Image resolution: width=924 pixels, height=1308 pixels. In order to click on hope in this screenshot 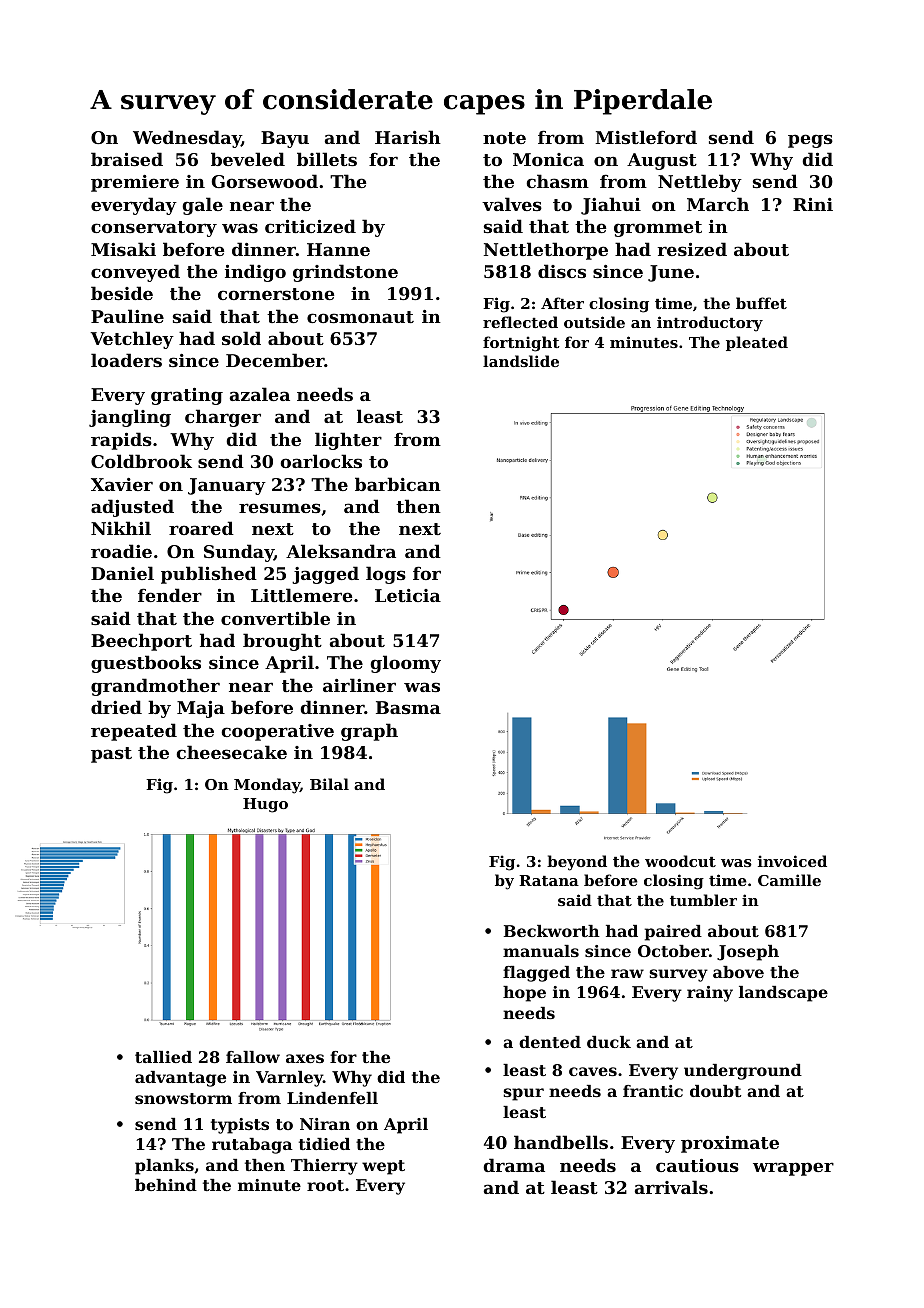, I will do `click(524, 994)`.
